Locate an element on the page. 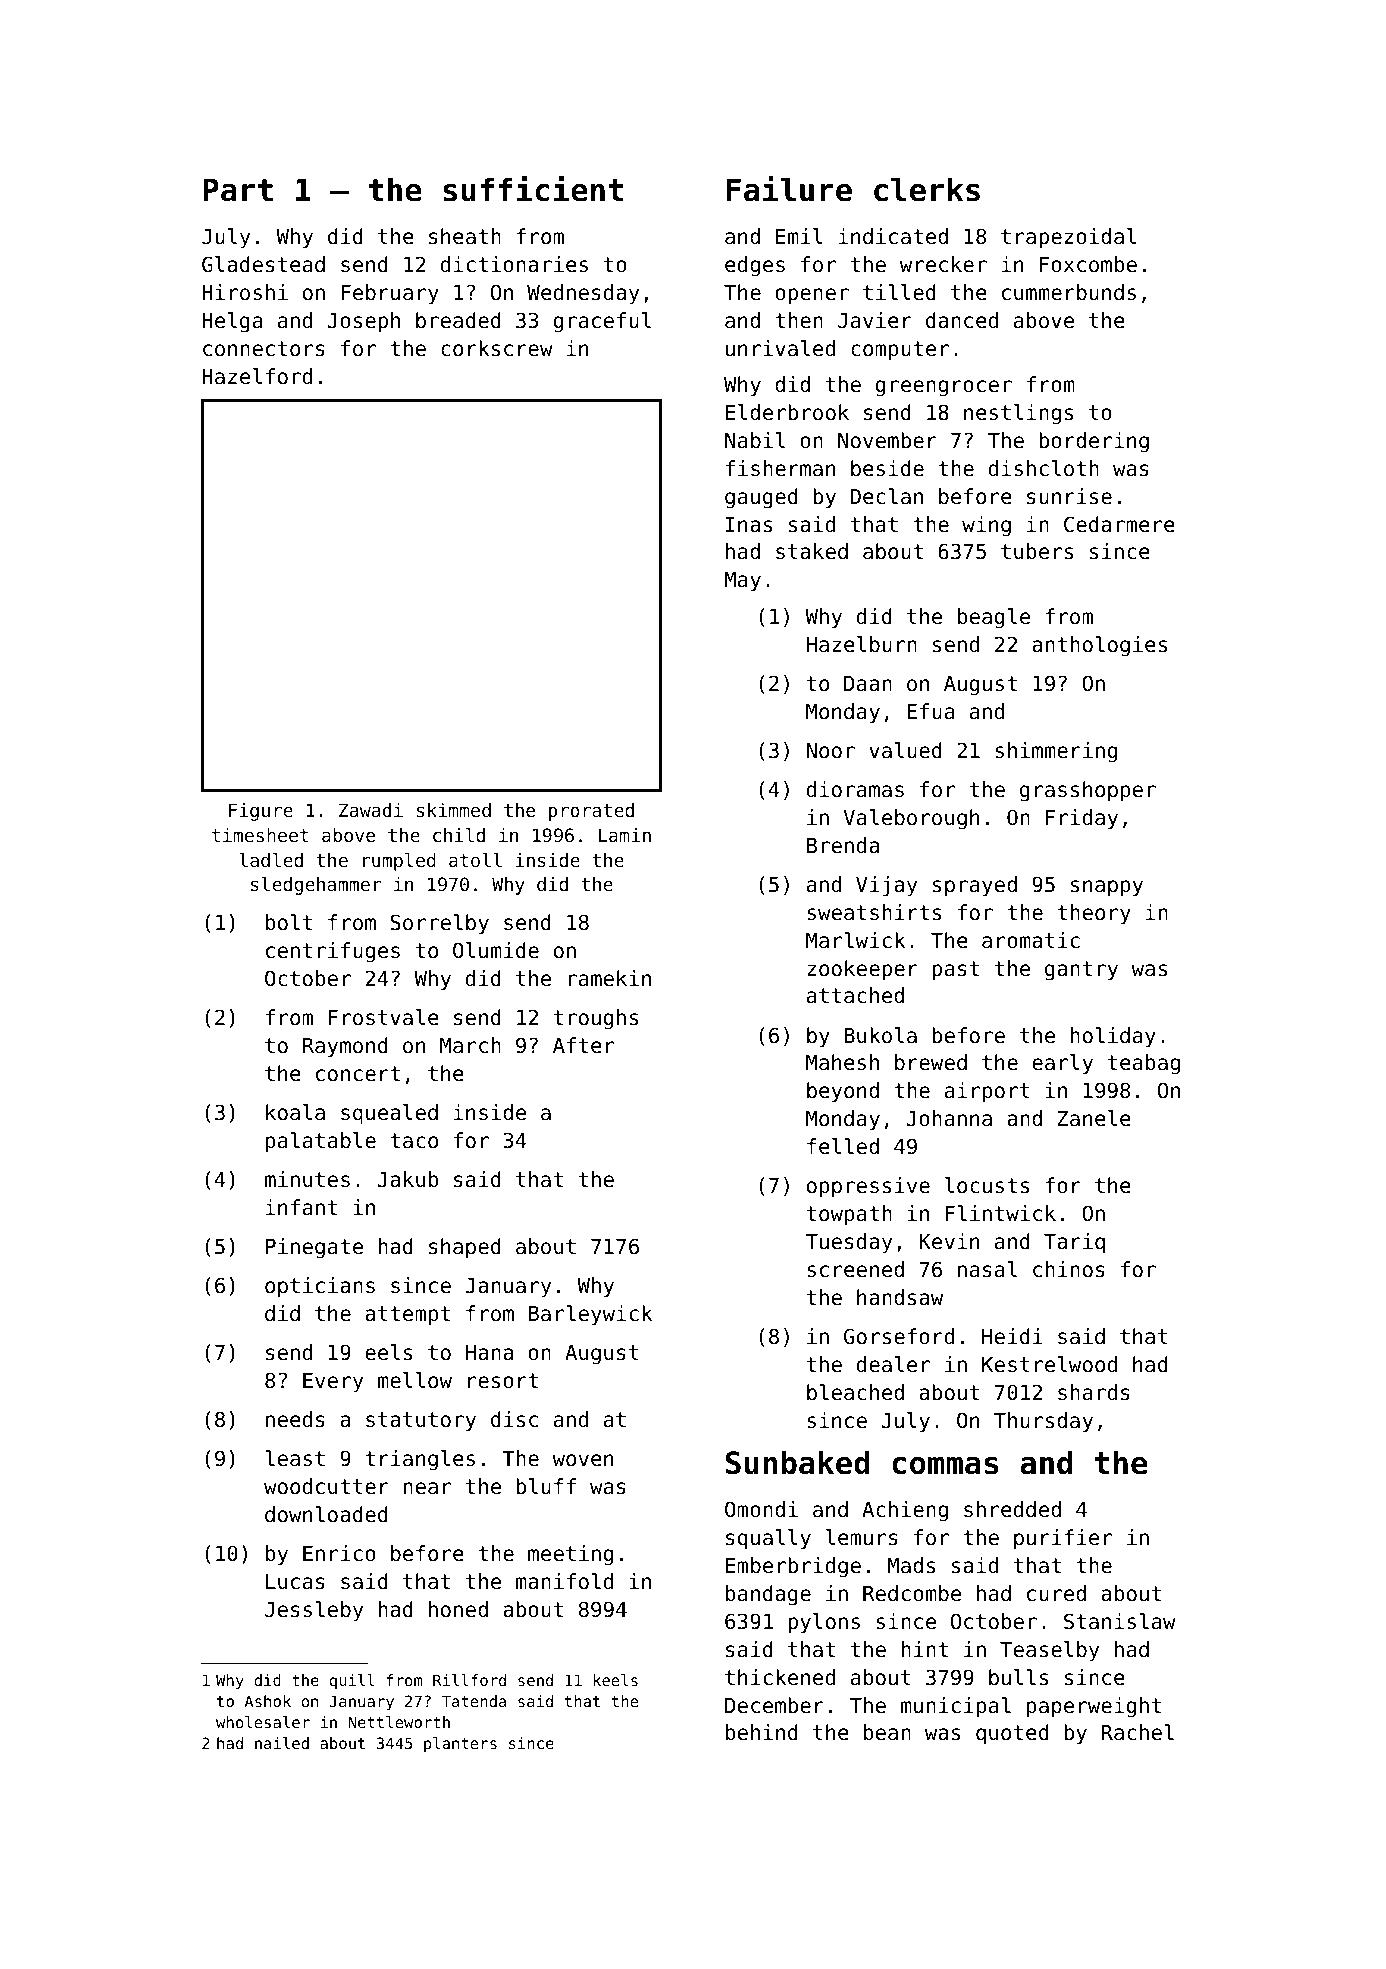 The height and width of the page is (1969, 1386). troughs is located at coordinates (596, 1019).
